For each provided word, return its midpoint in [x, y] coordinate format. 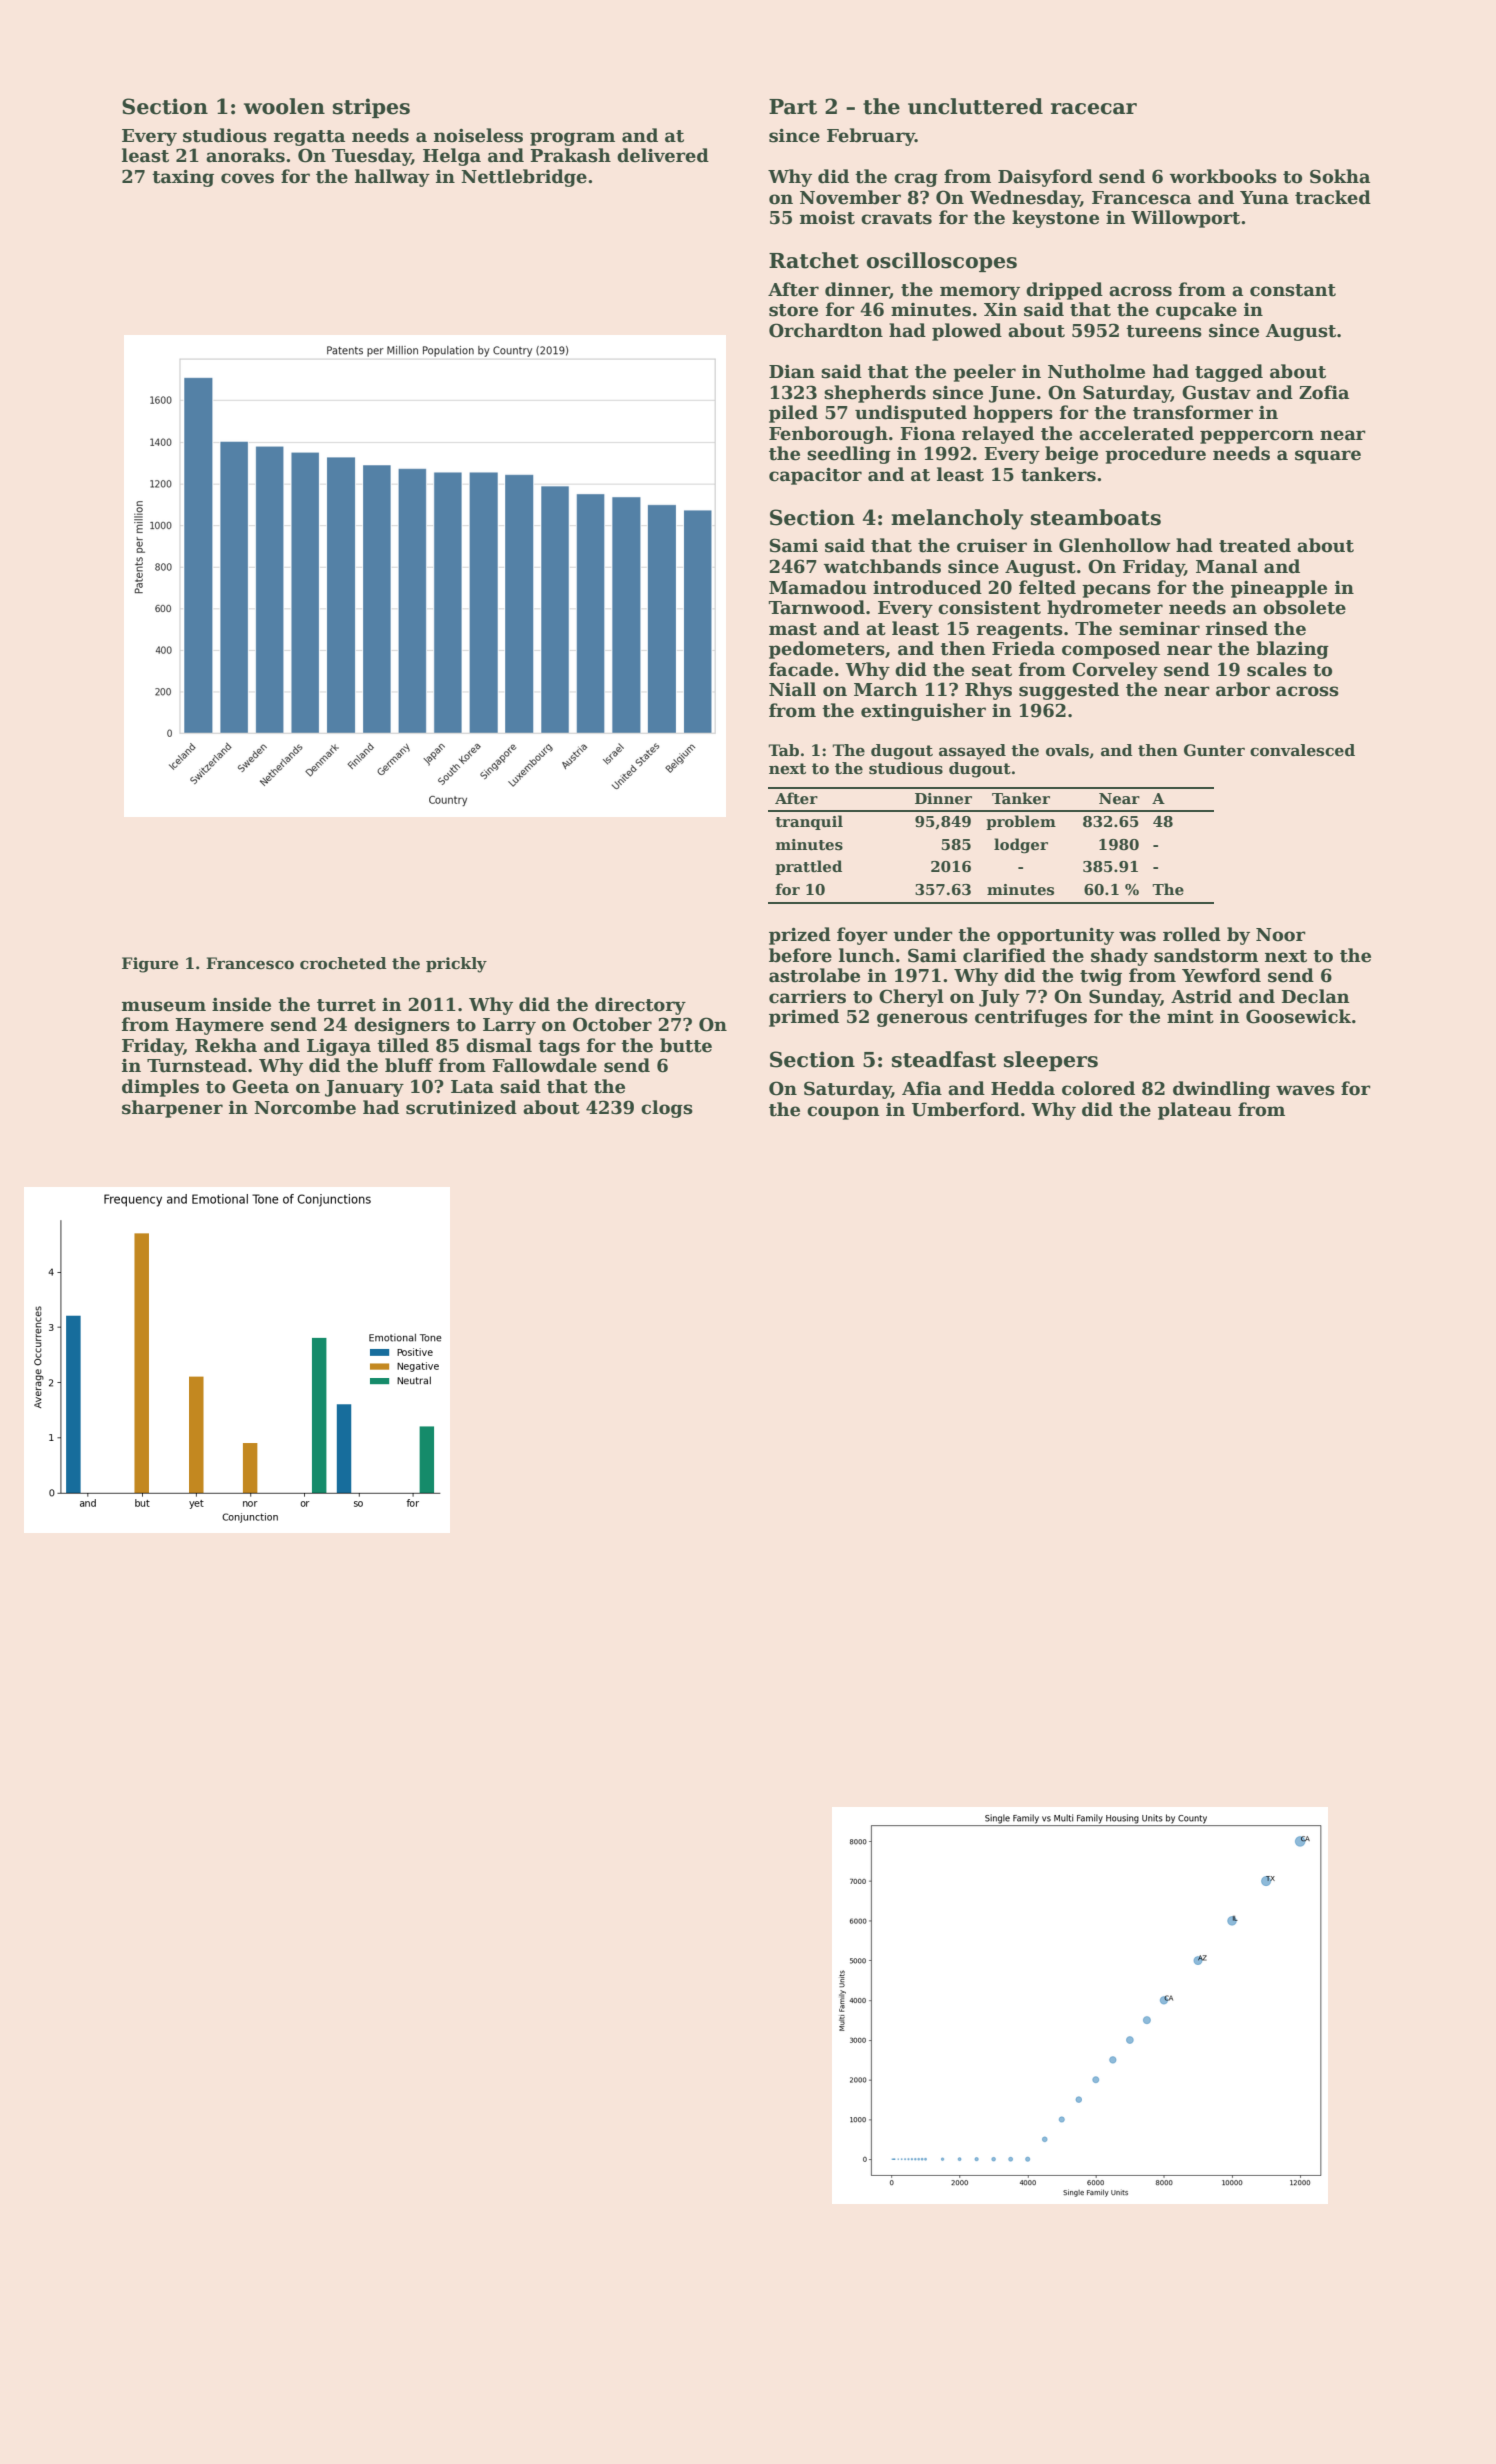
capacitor [815, 476]
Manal [1227, 566]
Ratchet [814, 260]
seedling [849, 455]
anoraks [245, 155]
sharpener [172, 1109]
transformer [1193, 412]
